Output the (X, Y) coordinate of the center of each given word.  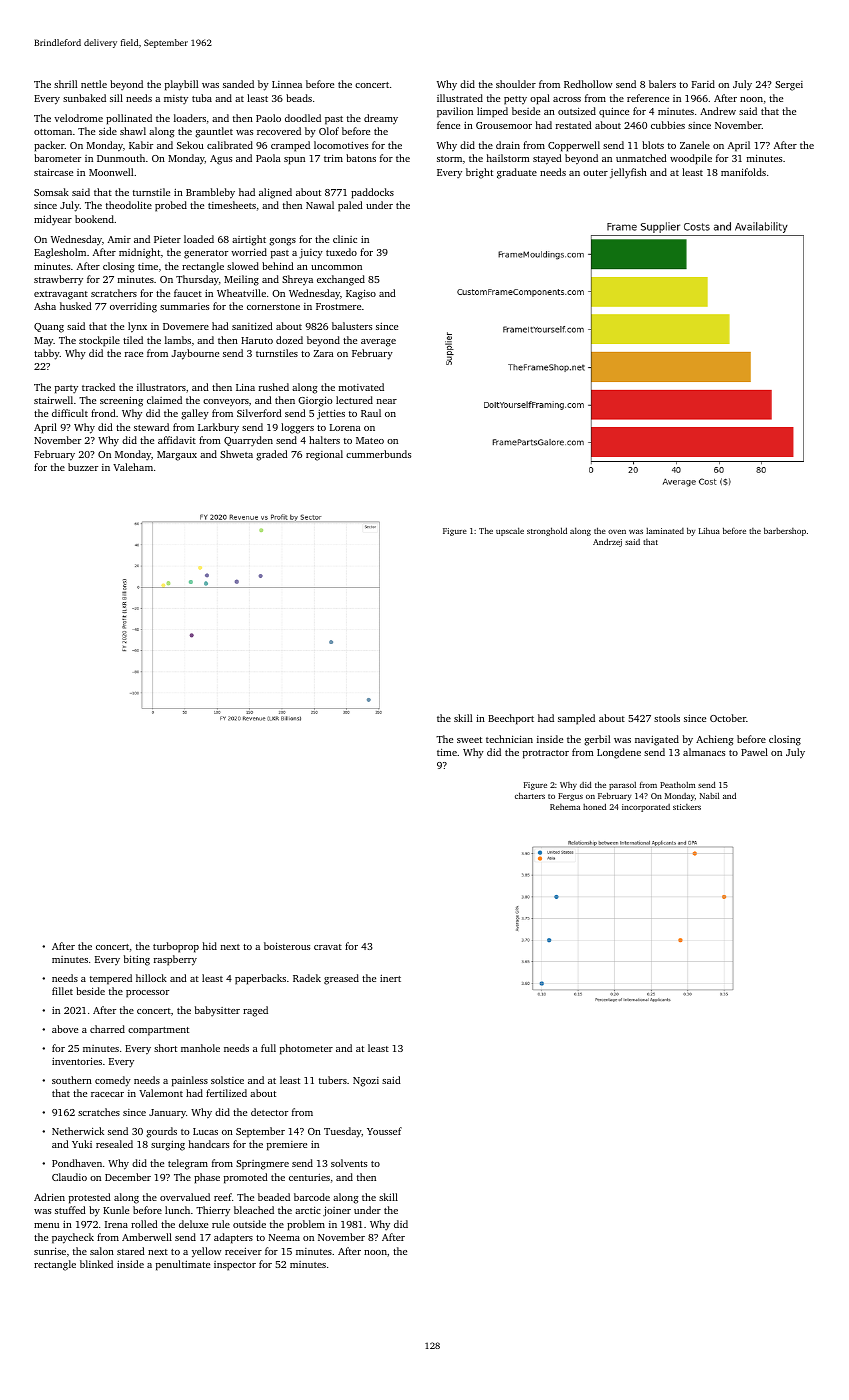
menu (46, 1225)
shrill (65, 84)
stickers (687, 807)
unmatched (641, 158)
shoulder (516, 84)
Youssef (384, 1131)
